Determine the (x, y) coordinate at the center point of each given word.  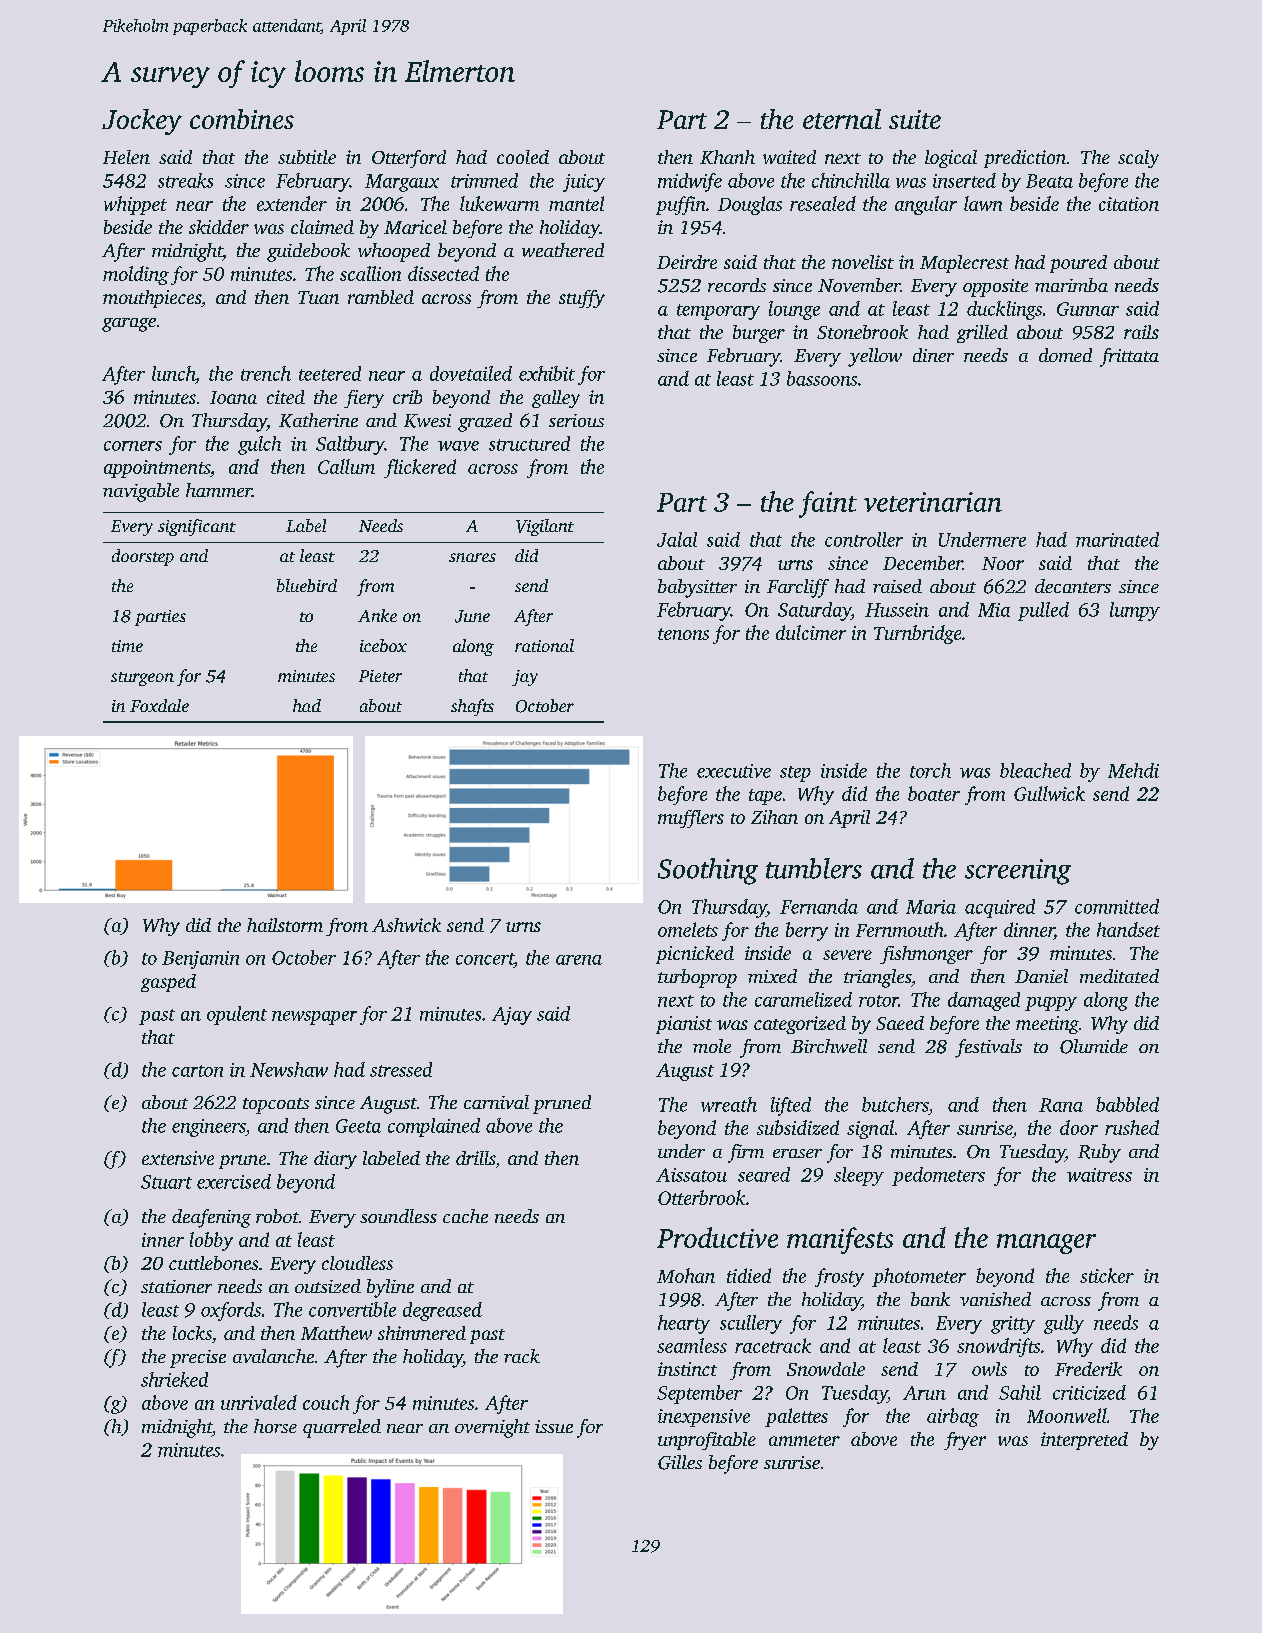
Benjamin (200, 960)
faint (828, 504)
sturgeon (142, 679)
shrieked (174, 1379)
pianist (684, 1025)
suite (915, 119)
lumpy (1135, 611)
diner (933, 355)
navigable (141, 492)
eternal (842, 119)
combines (242, 119)
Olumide (1094, 1046)
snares (472, 557)
